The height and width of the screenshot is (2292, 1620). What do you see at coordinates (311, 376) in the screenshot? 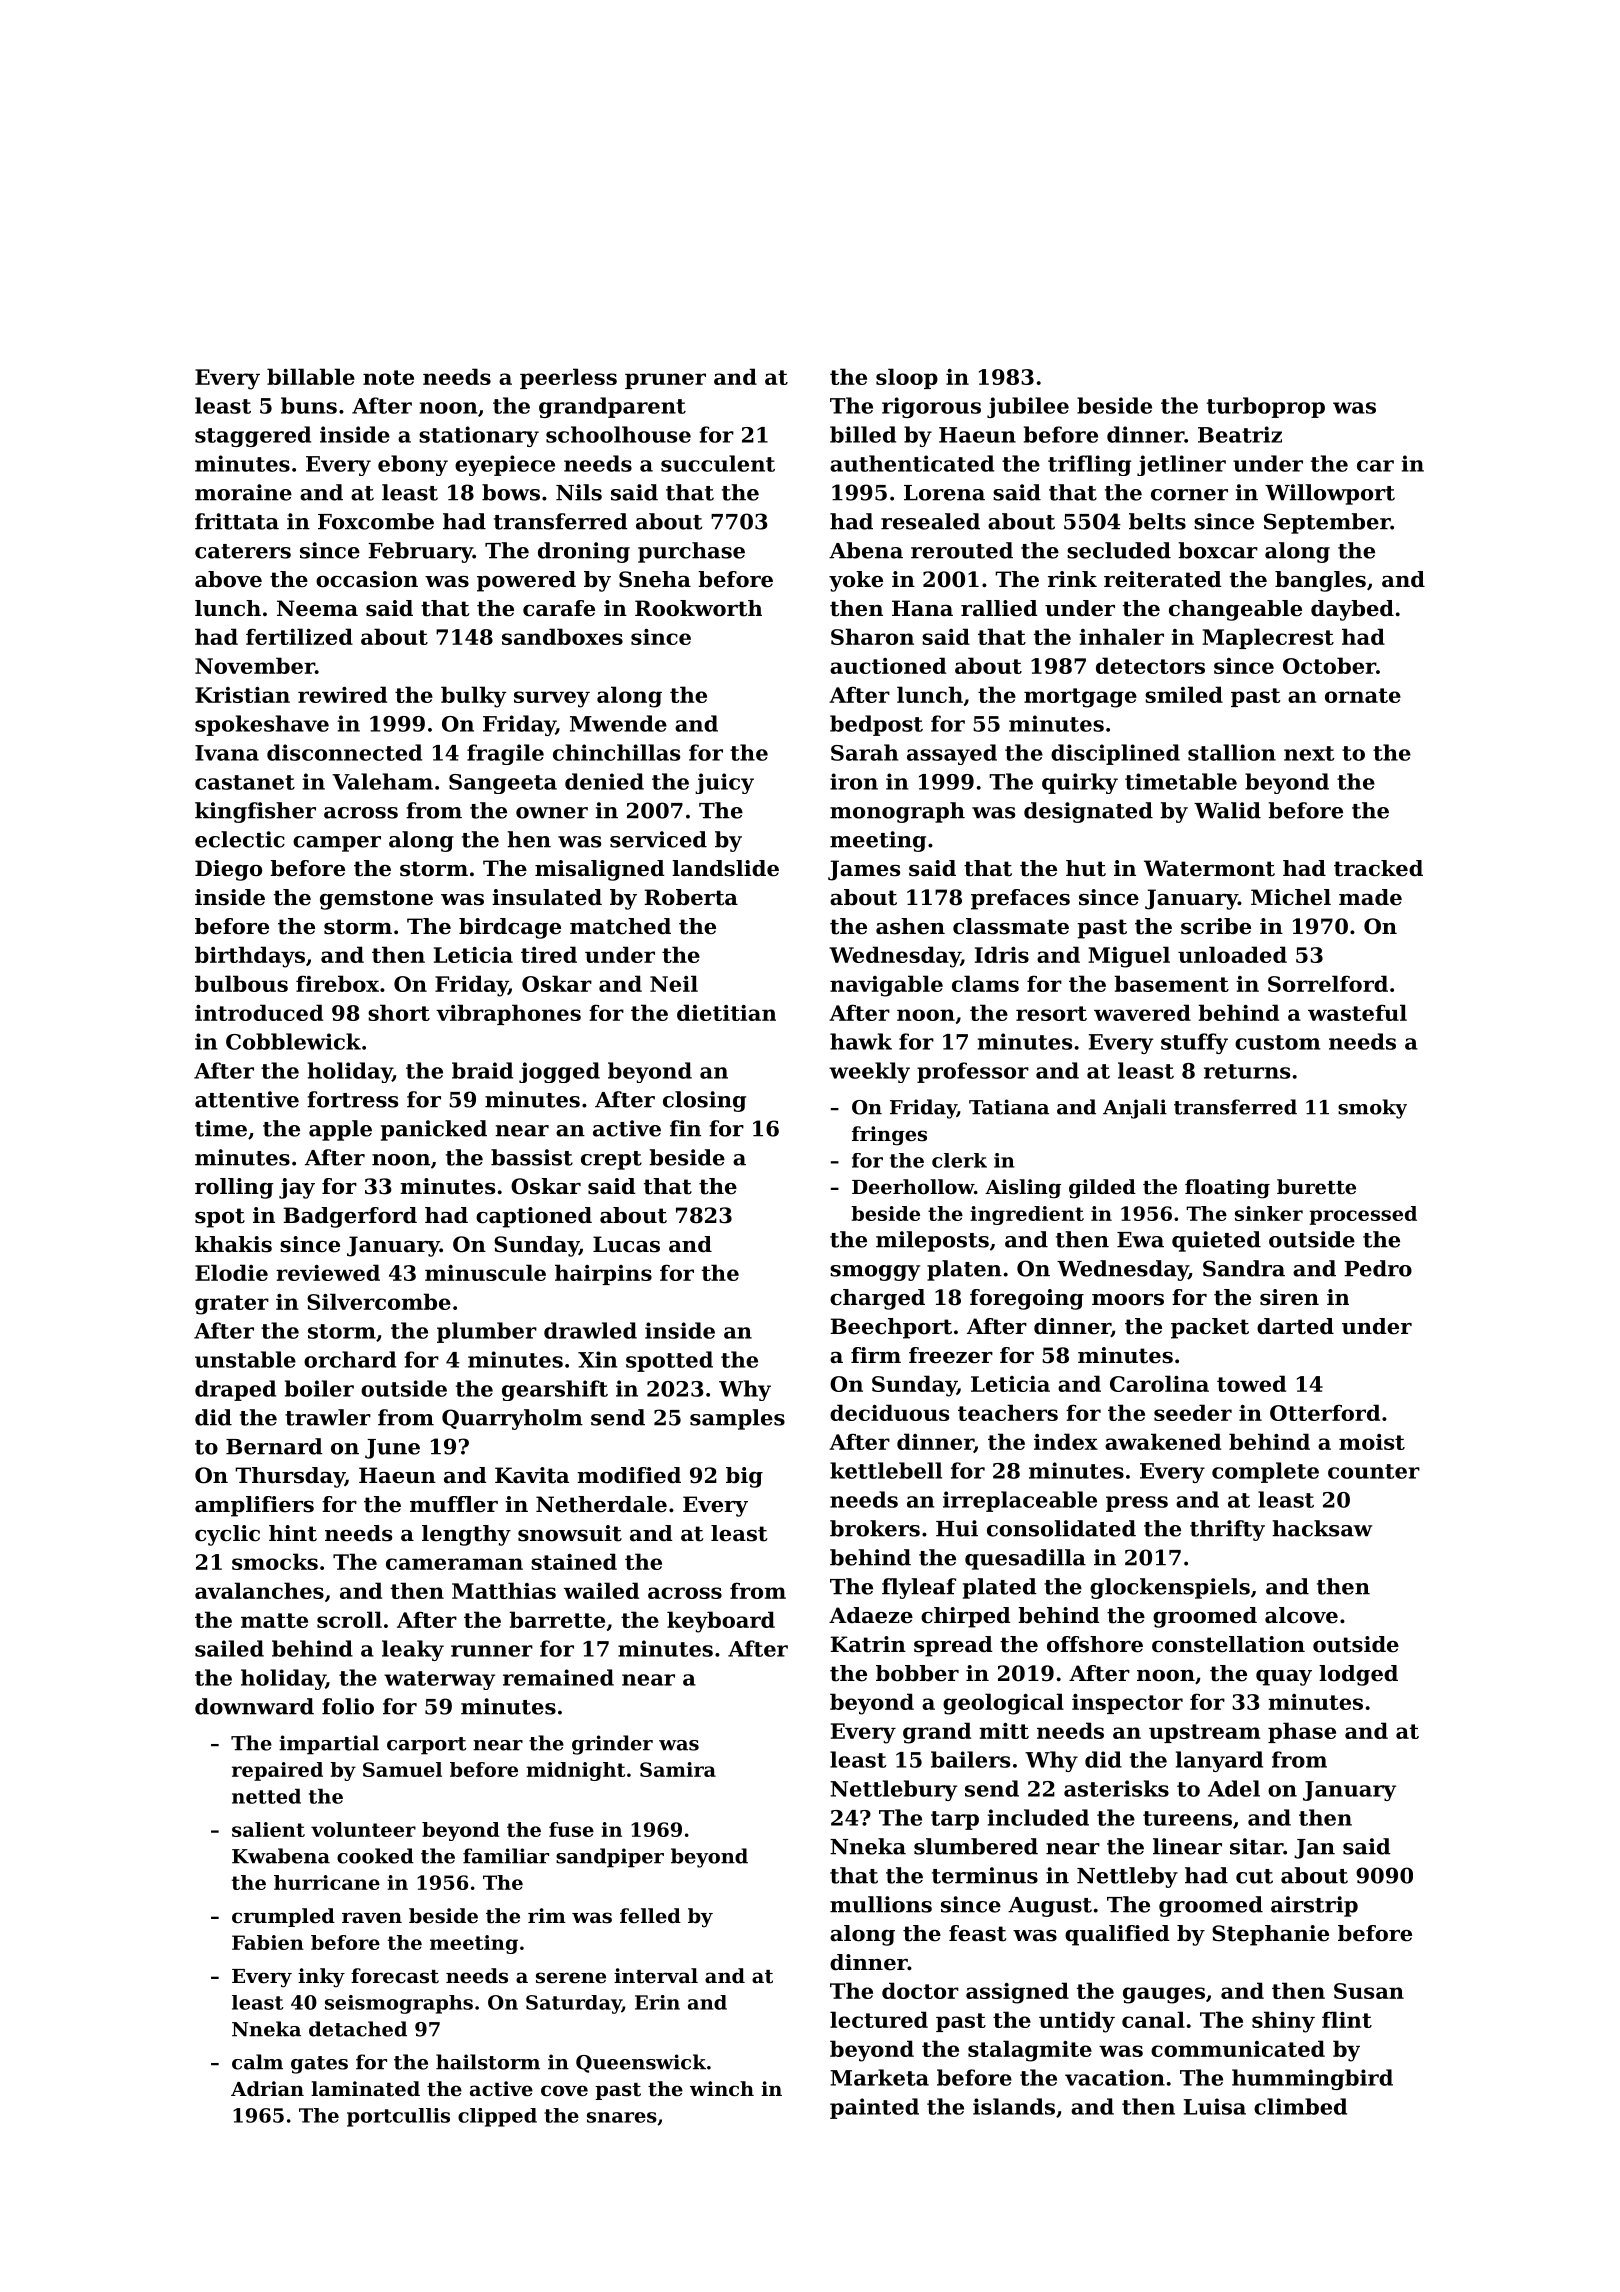
I see `billable` at bounding box center [311, 376].
